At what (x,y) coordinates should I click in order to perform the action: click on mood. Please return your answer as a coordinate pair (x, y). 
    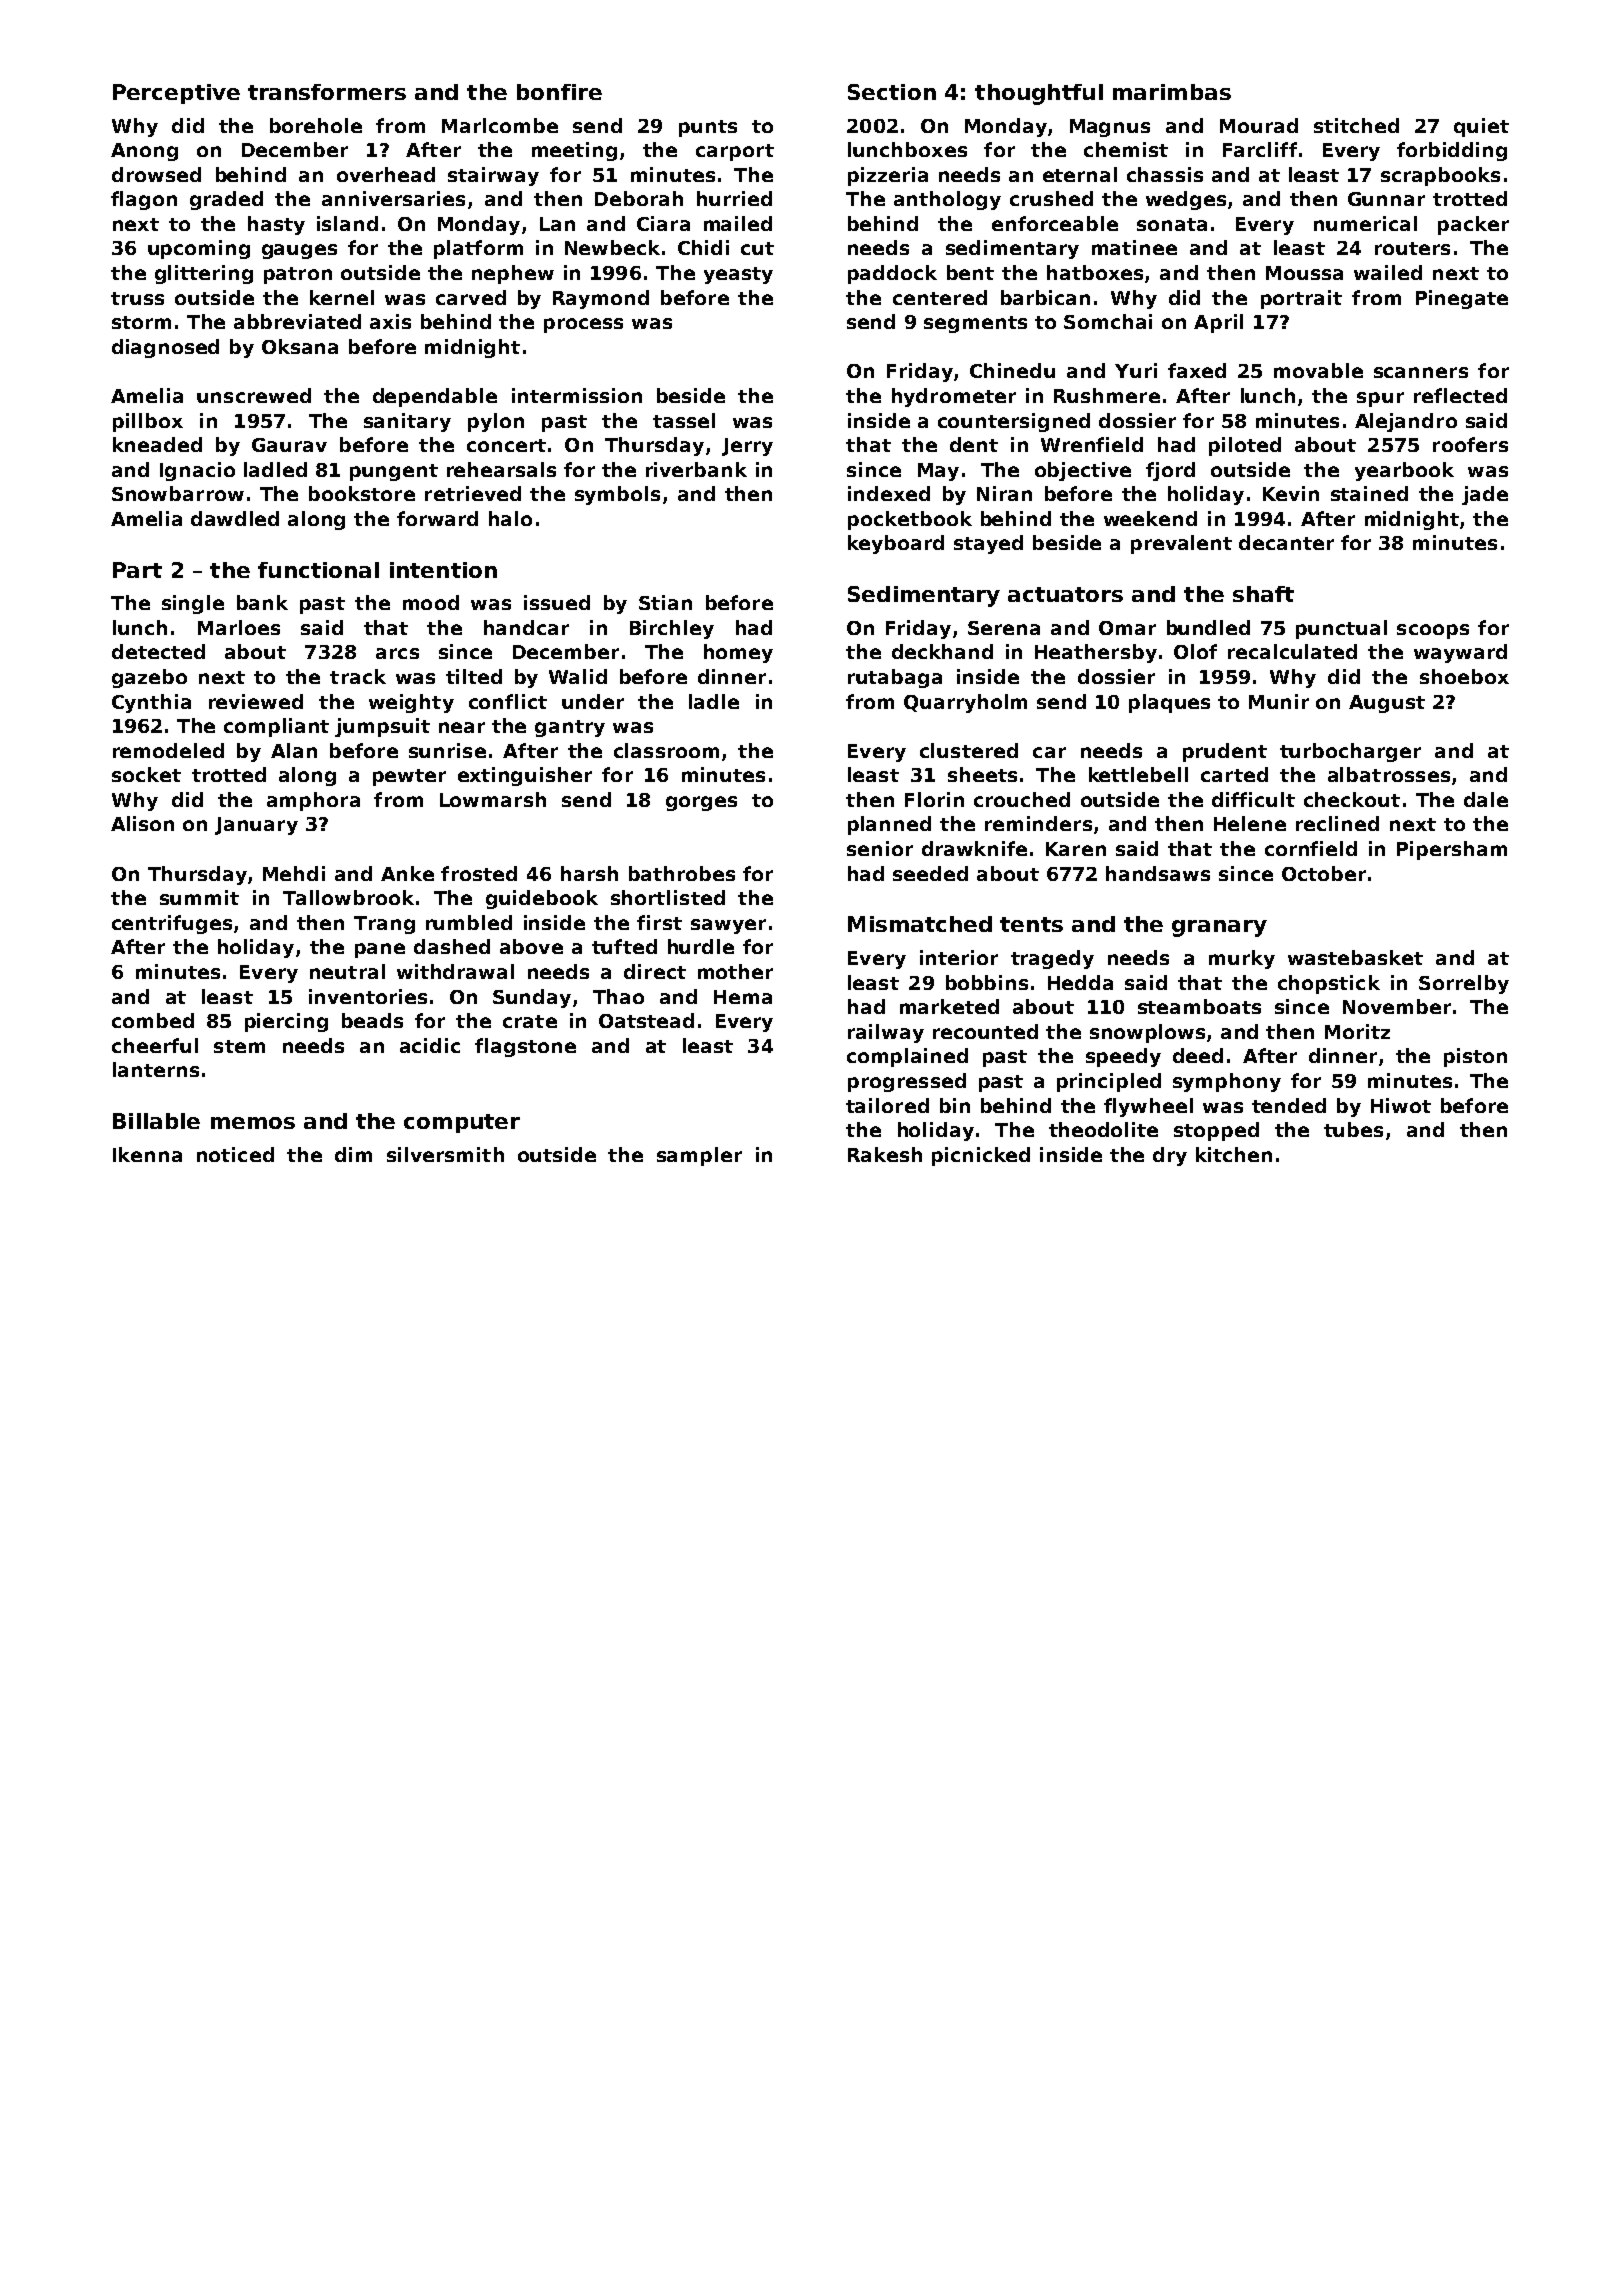
    Looking at the image, I should click on (431, 602).
